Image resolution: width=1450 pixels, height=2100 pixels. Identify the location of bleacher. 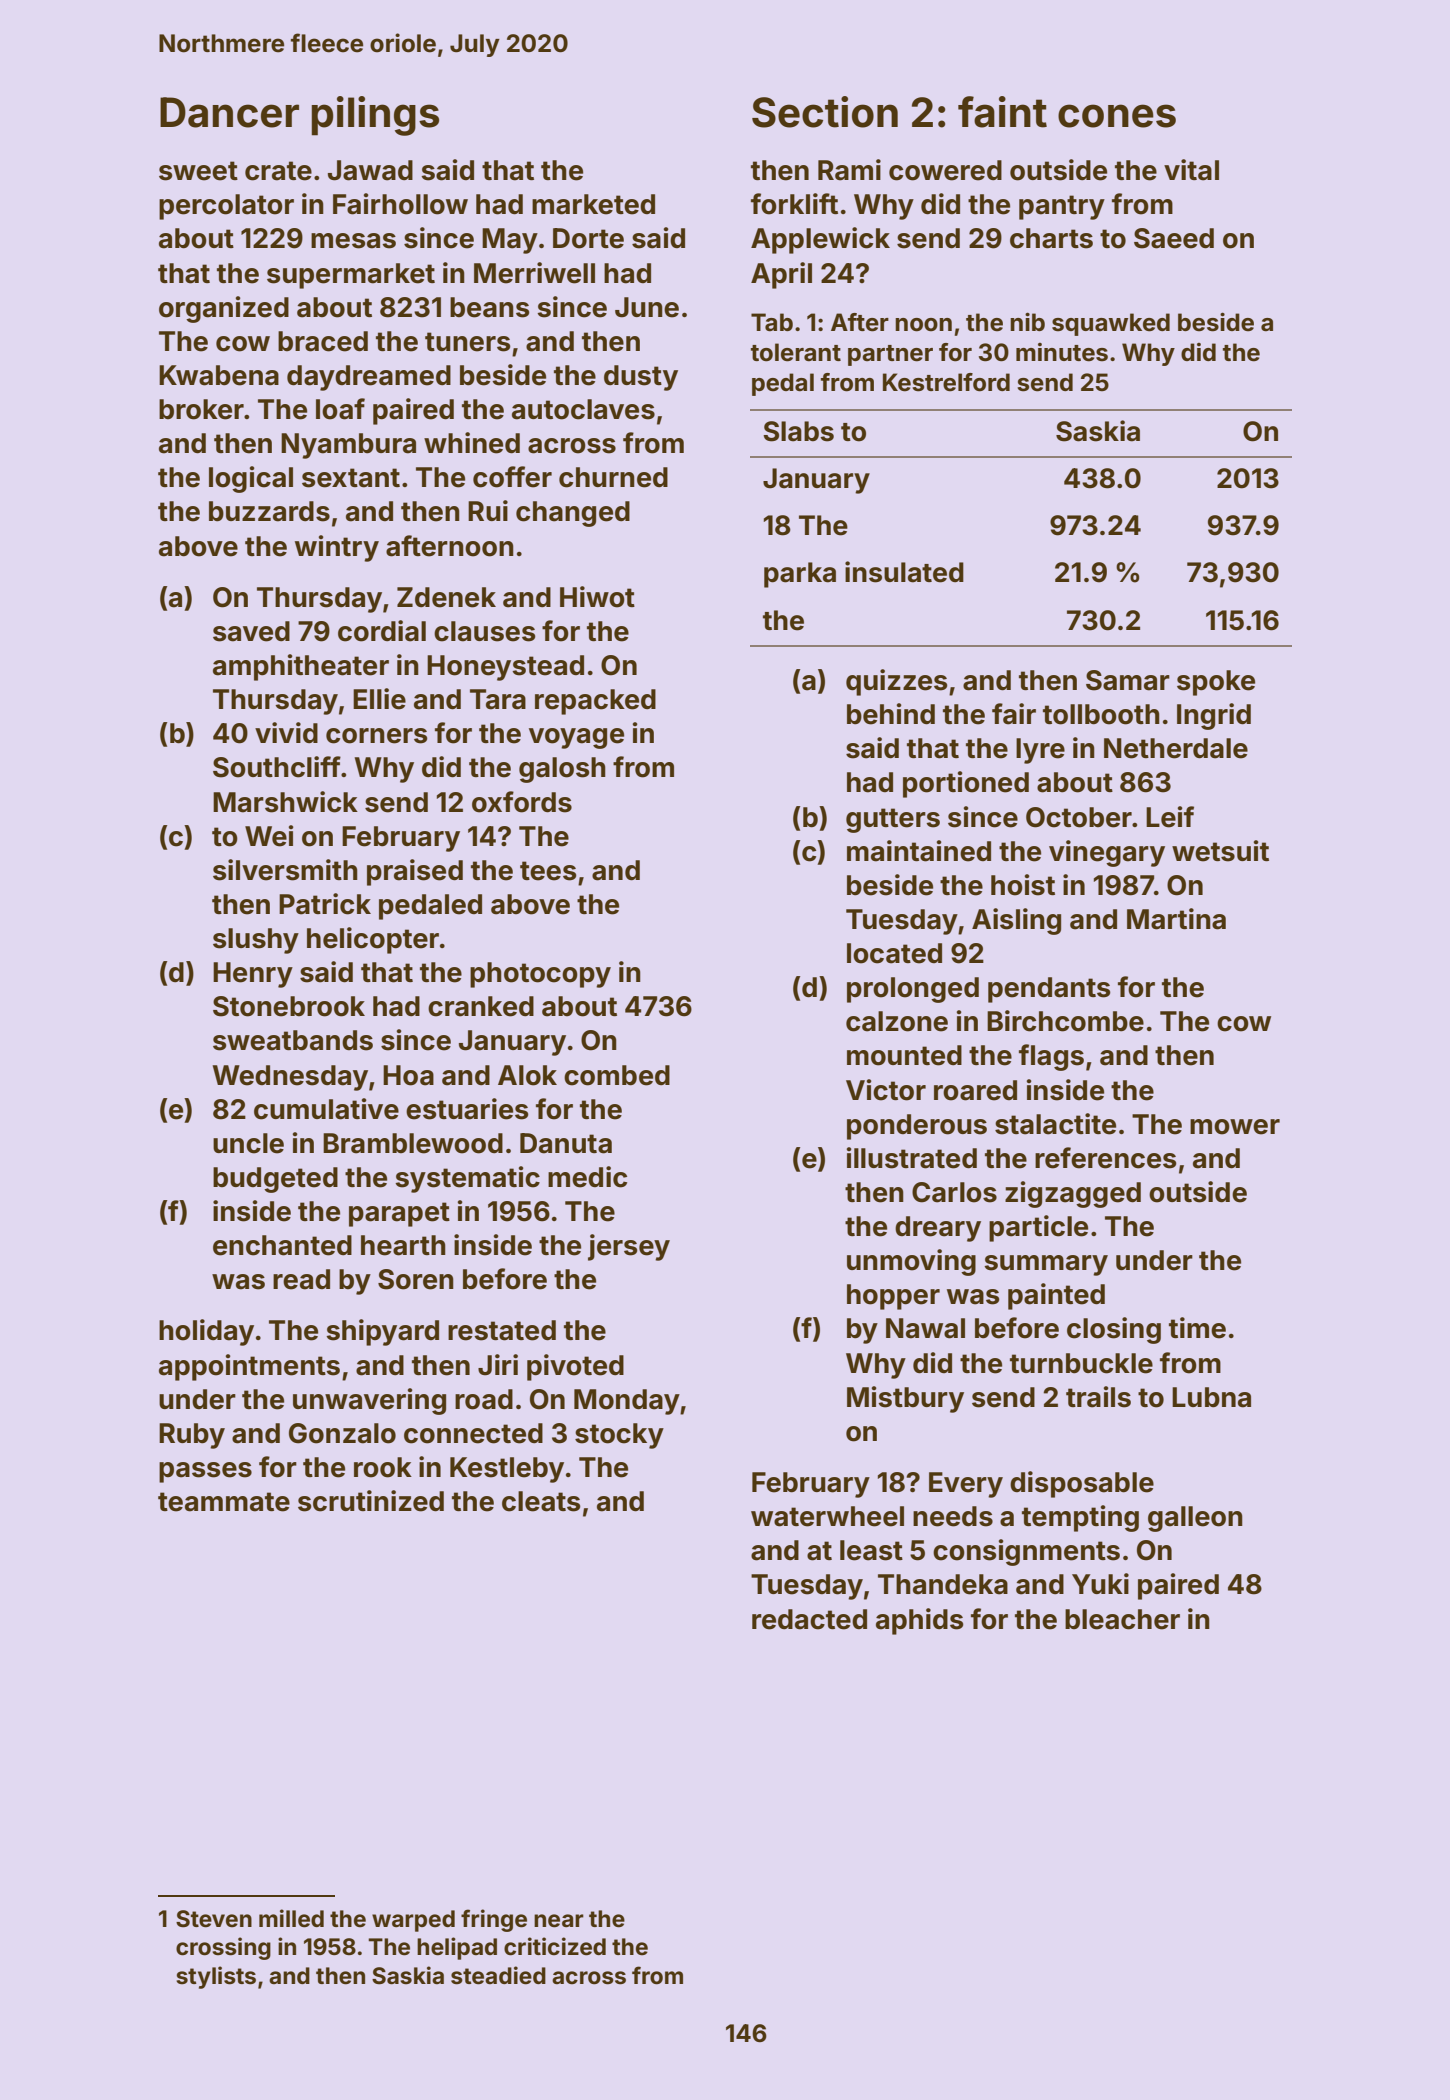
(1122, 1619).
